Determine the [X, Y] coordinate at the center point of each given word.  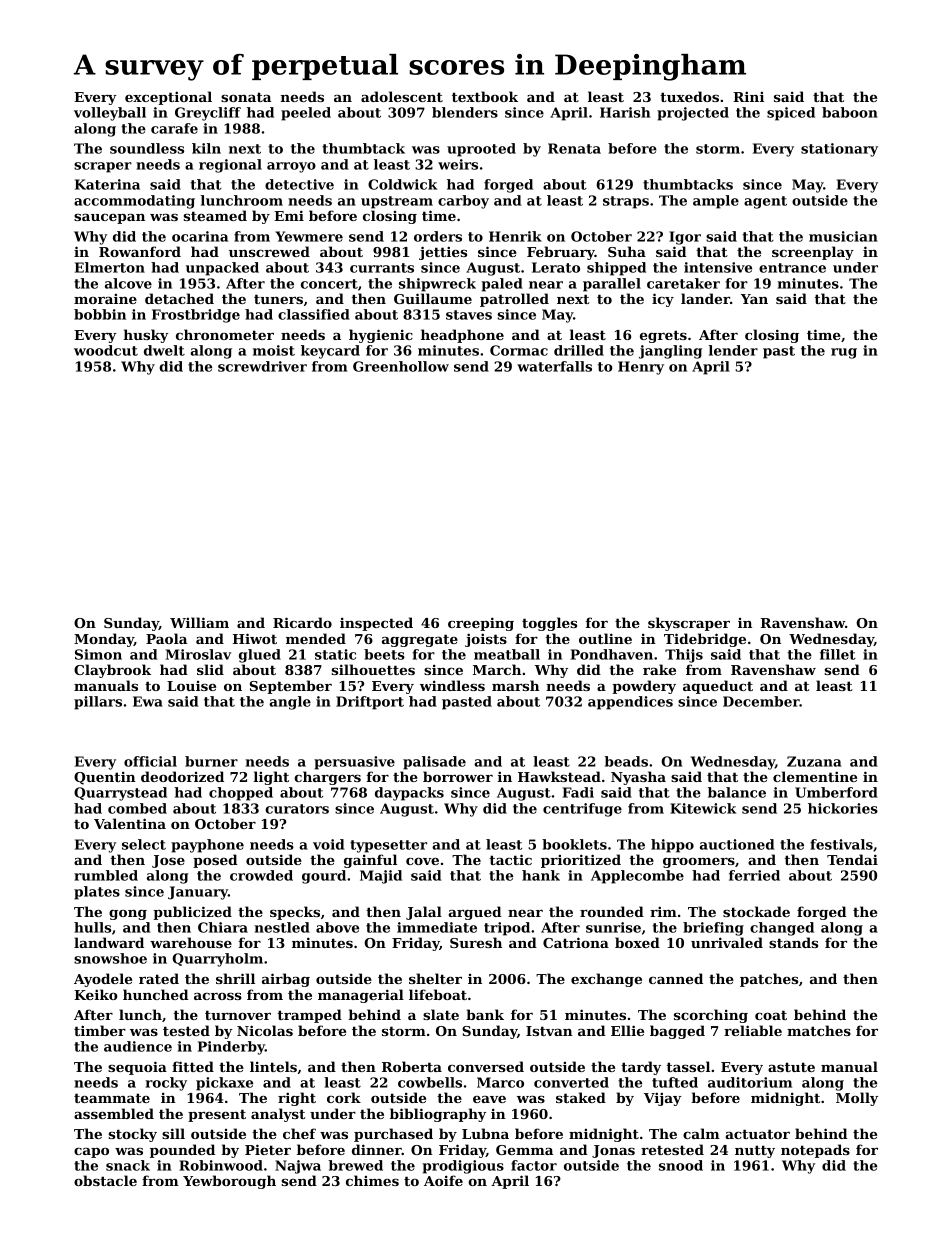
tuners [278, 299]
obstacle [105, 1180]
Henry [641, 368]
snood [681, 1165]
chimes [372, 1180]
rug [844, 353]
